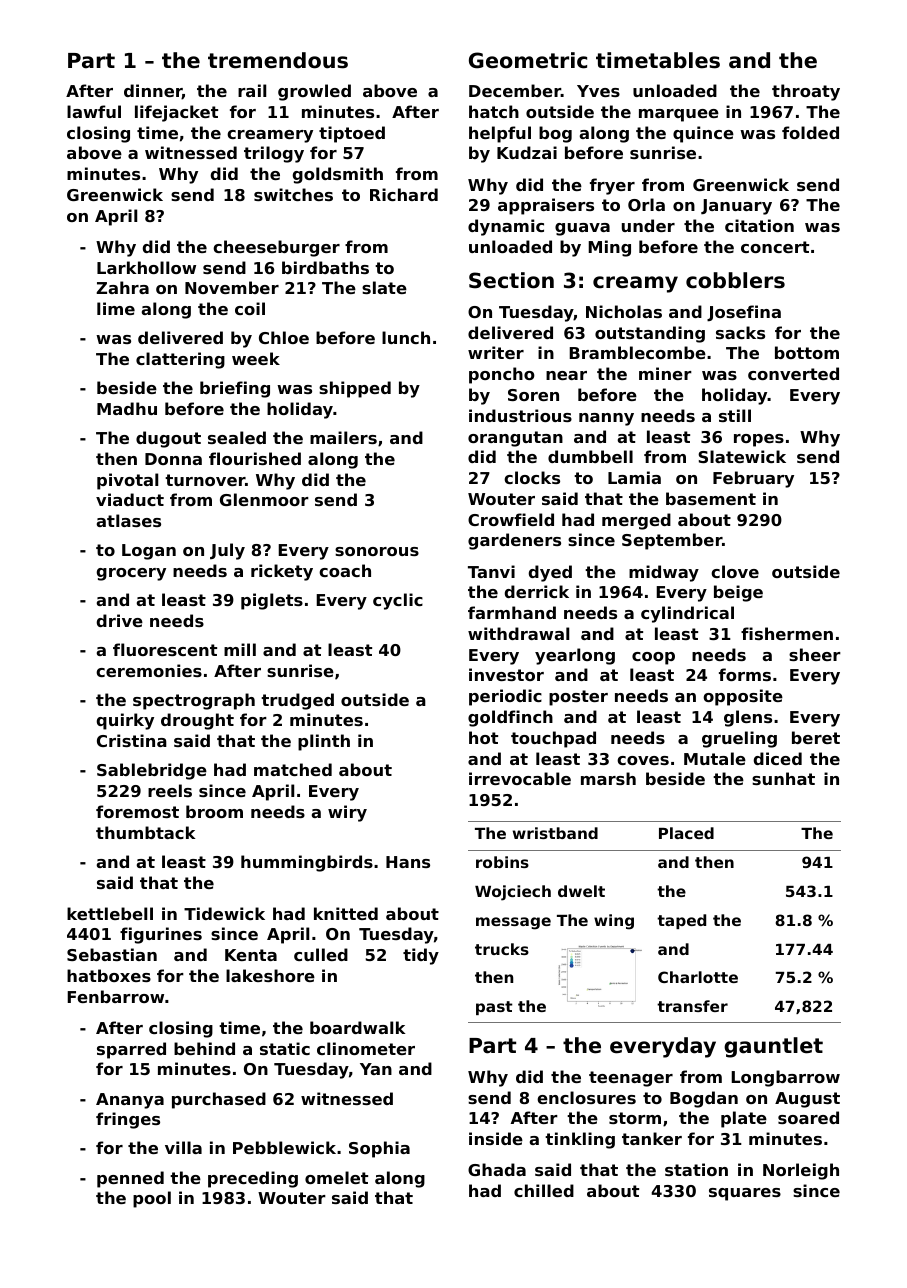  Describe the element at coordinates (520, 415) in the image. I see `industrious` at that location.
